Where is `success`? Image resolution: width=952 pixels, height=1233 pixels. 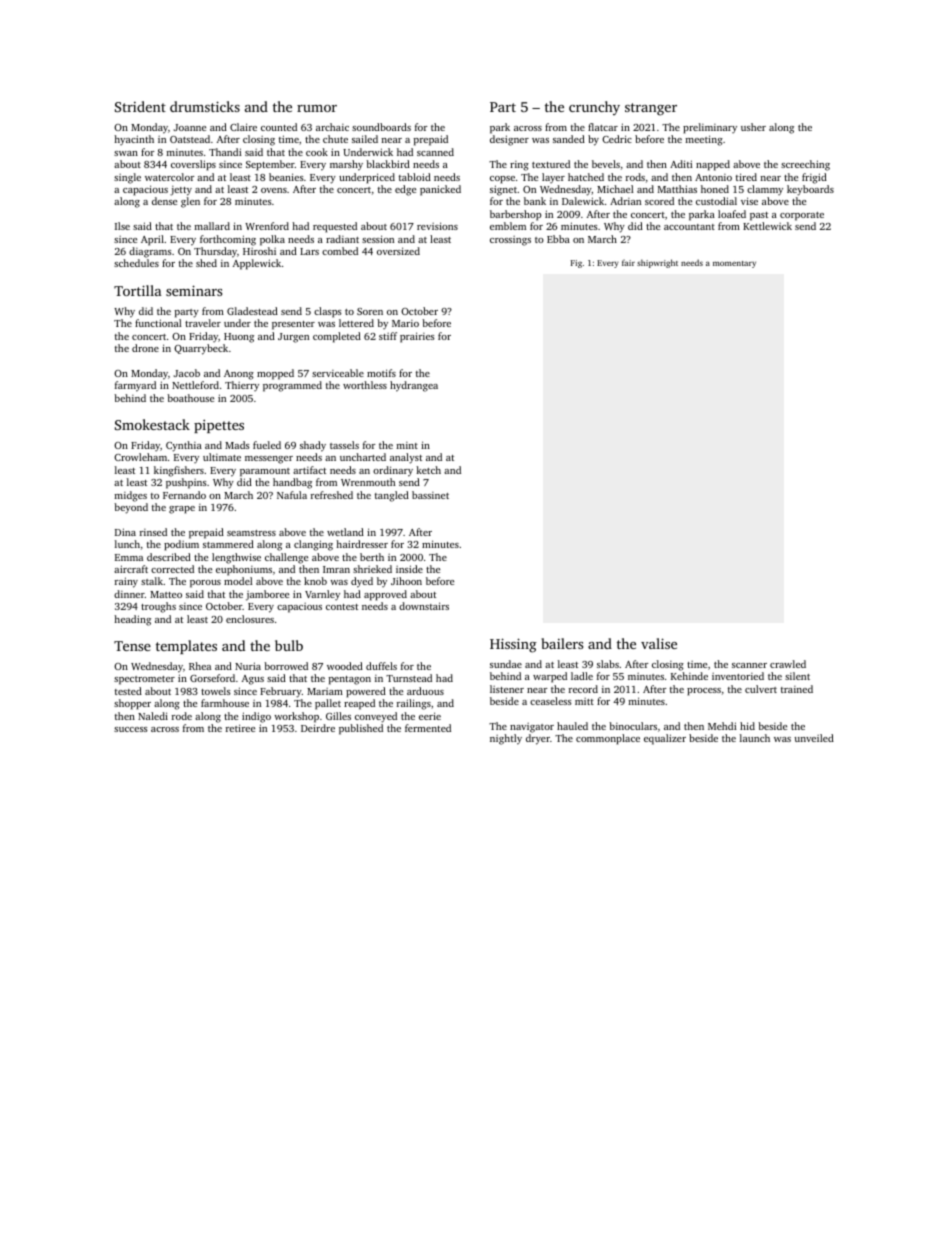 success is located at coordinates (131, 729).
